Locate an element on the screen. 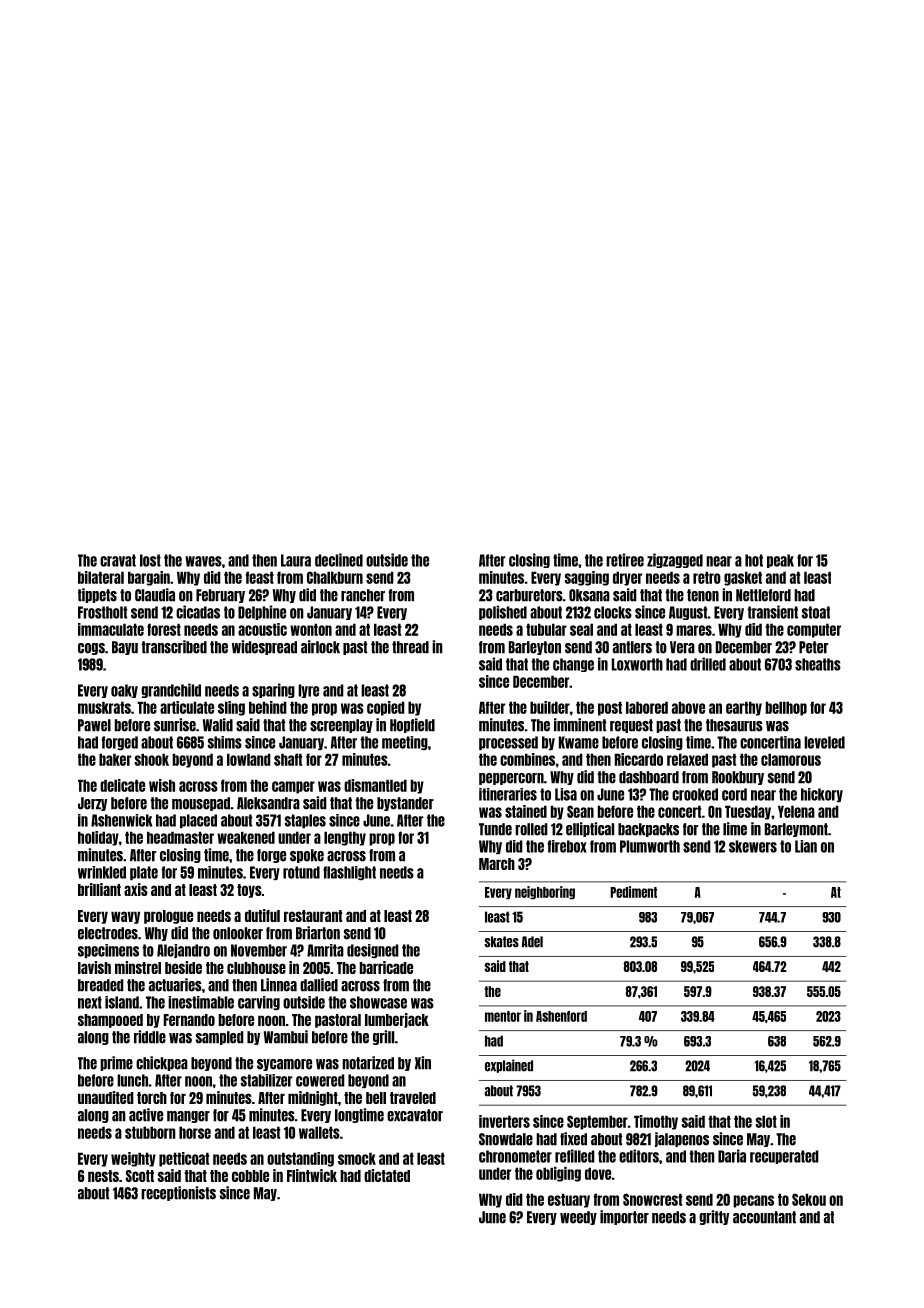 This screenshot has height=1308, width=924. weedy is located at coordinates (578, 1218).
